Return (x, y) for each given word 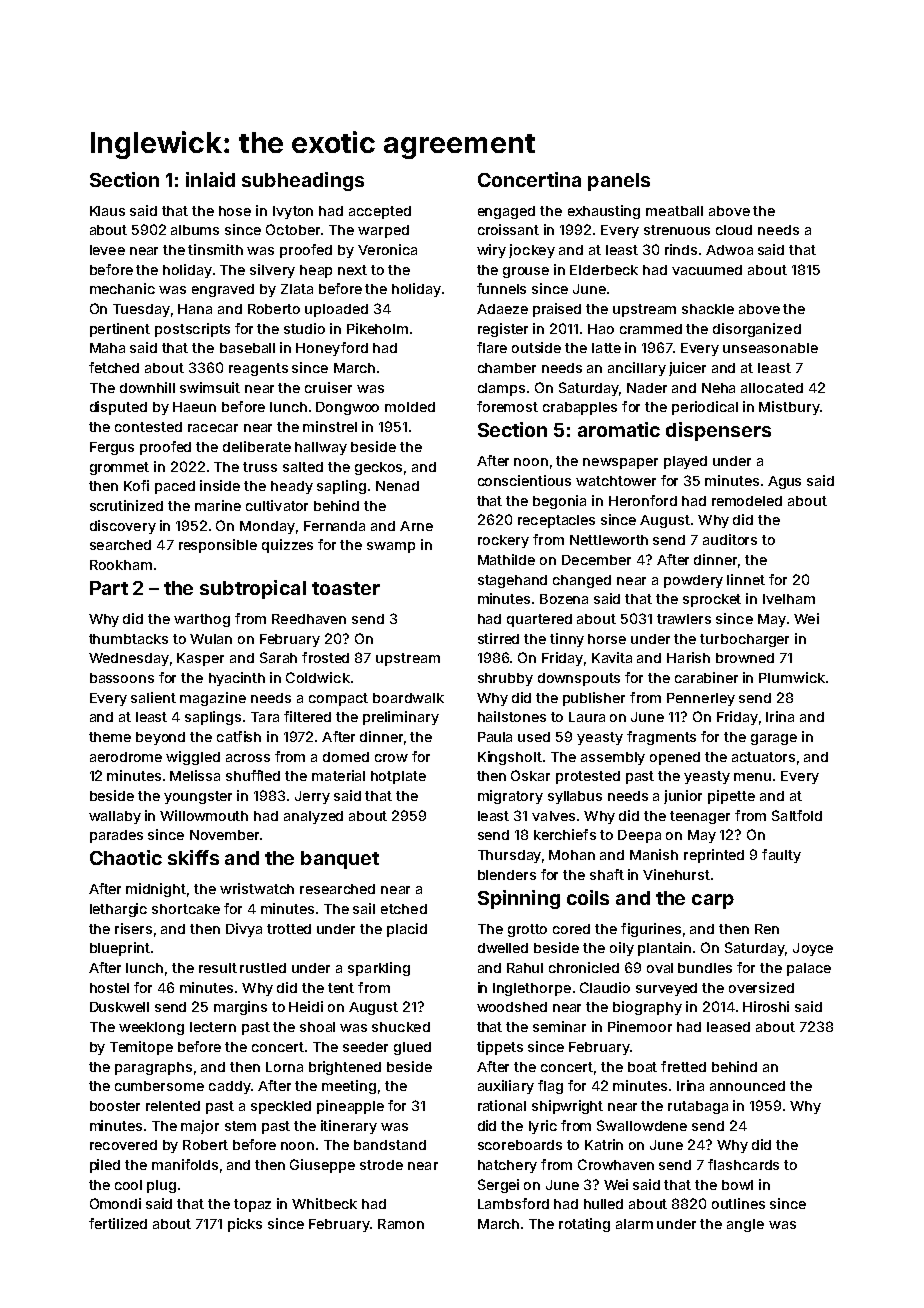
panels (619, 182)
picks (245, 1225)
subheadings (303, 181)
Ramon (401, 1224)
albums (195, 230)
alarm (634, 1224)
